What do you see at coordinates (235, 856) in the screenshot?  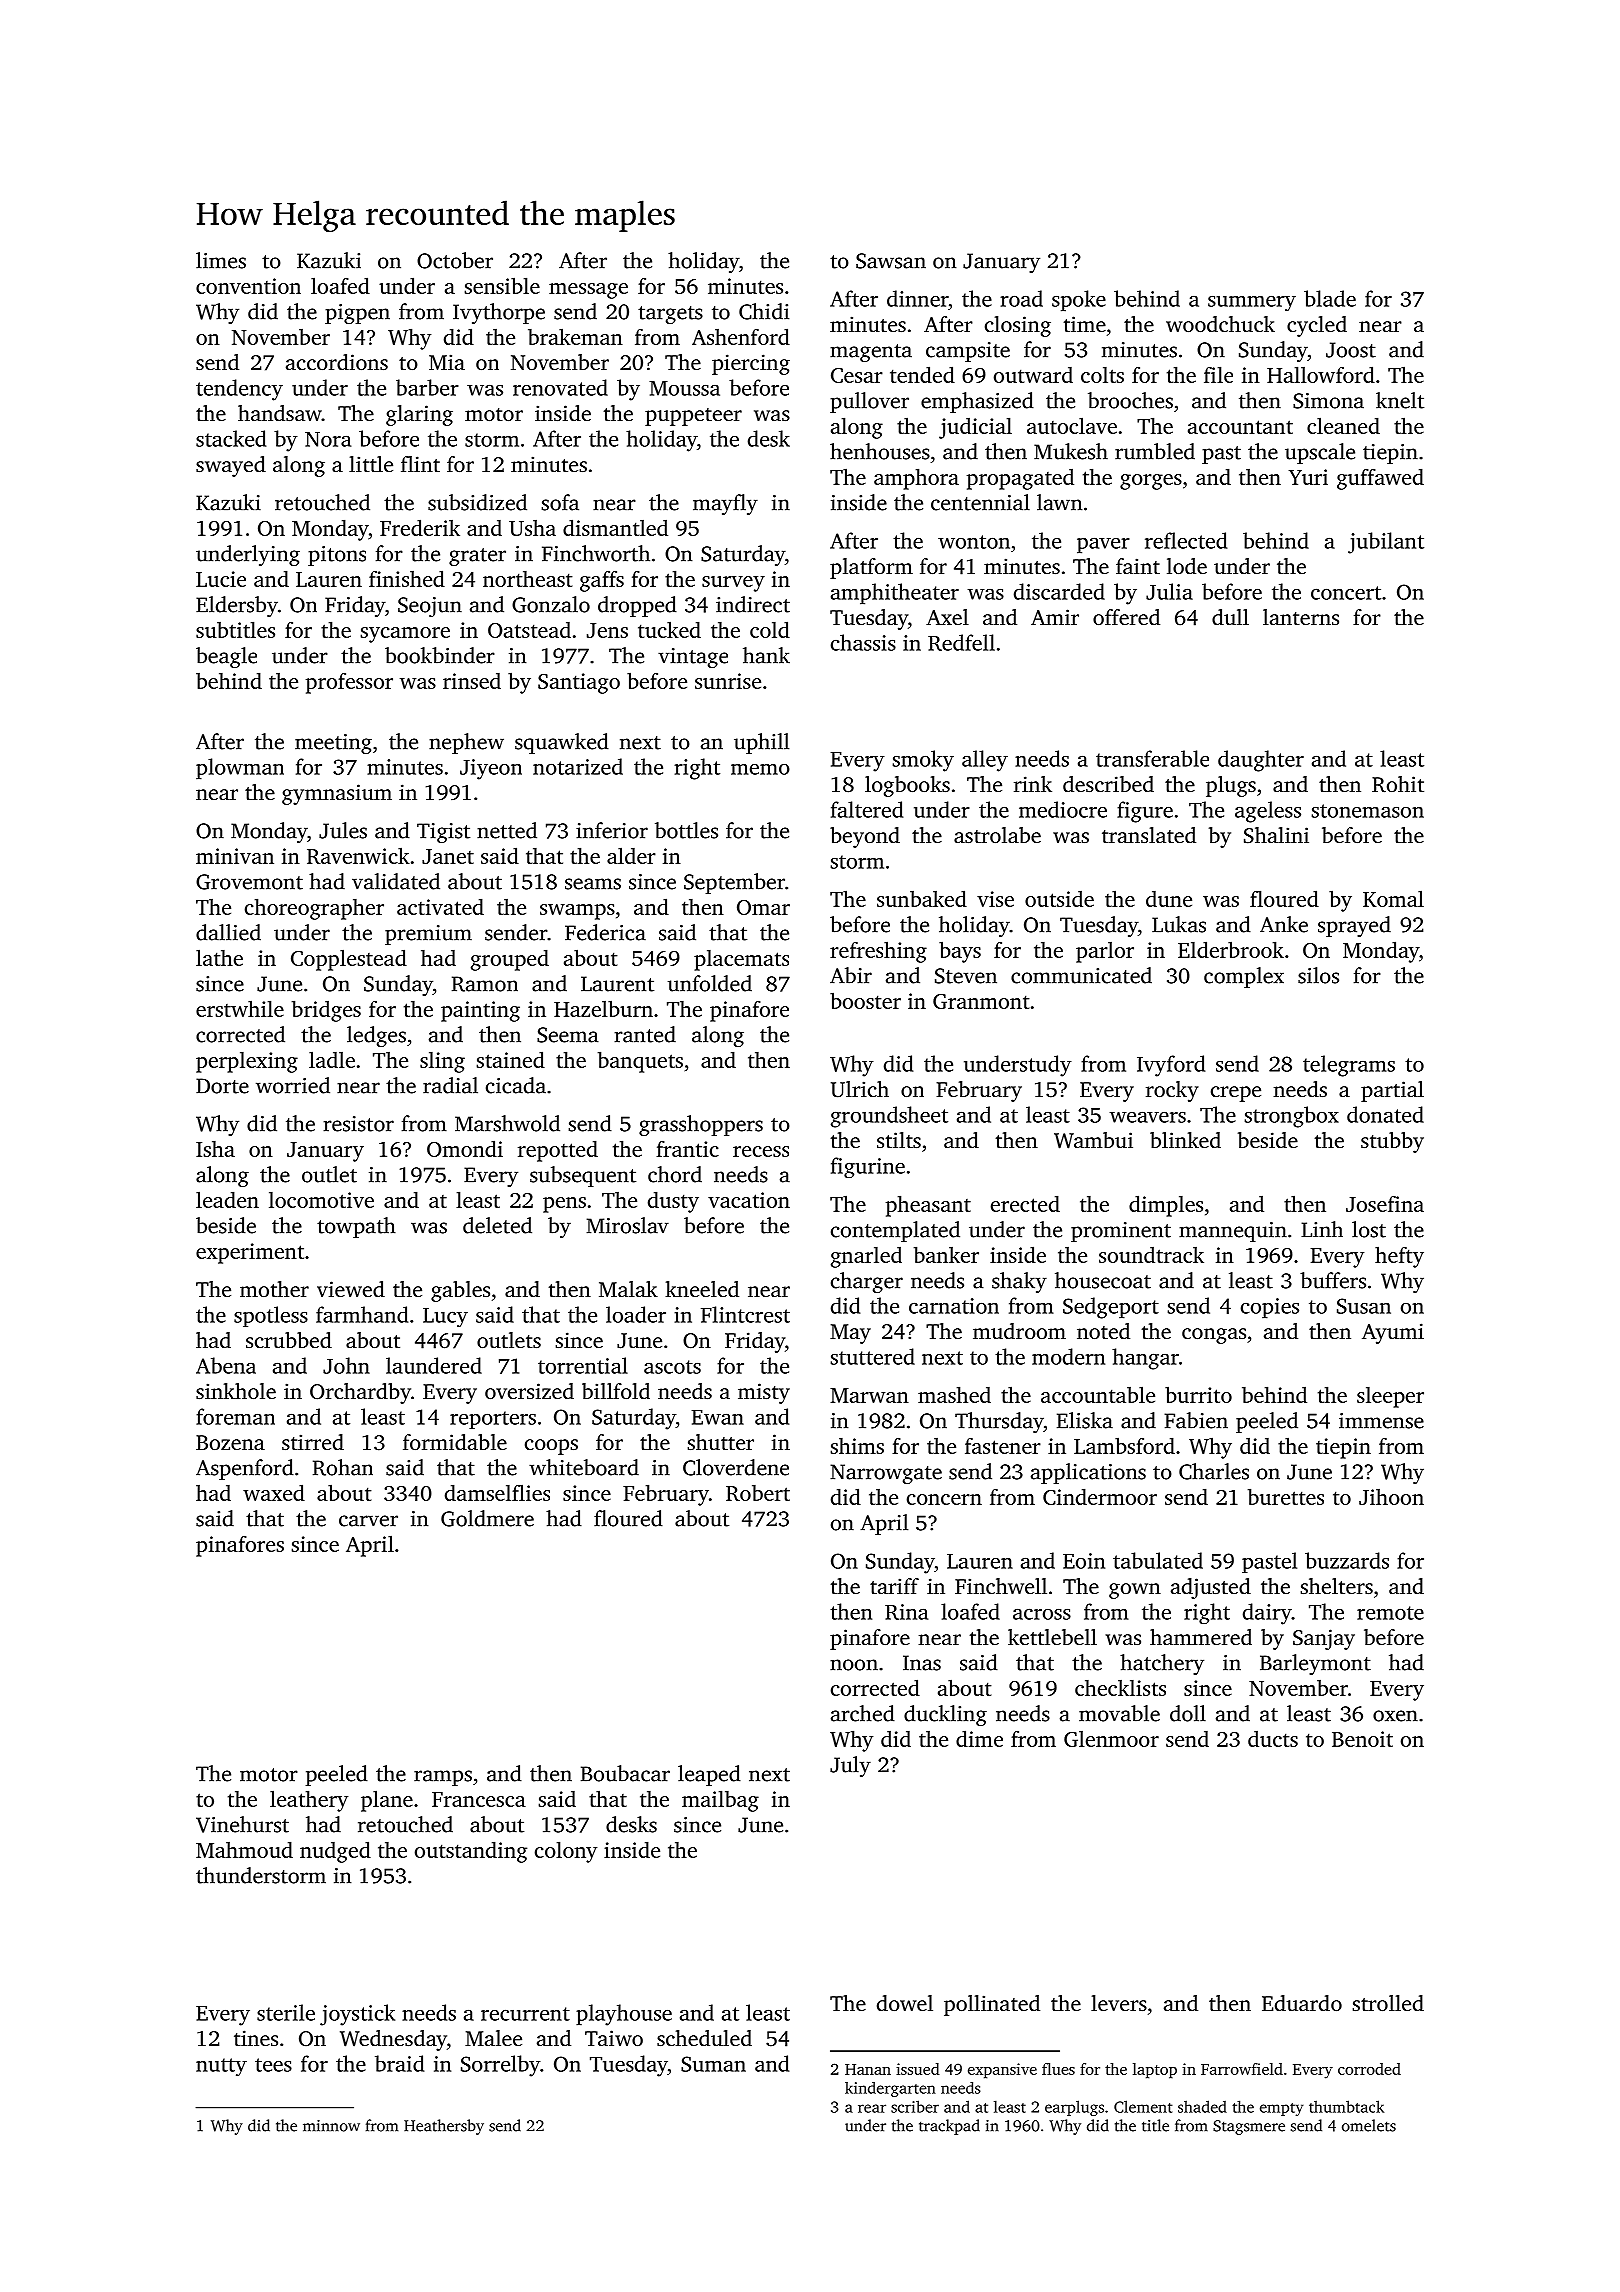 I see `minivan` at bounding box center [235, 856].
